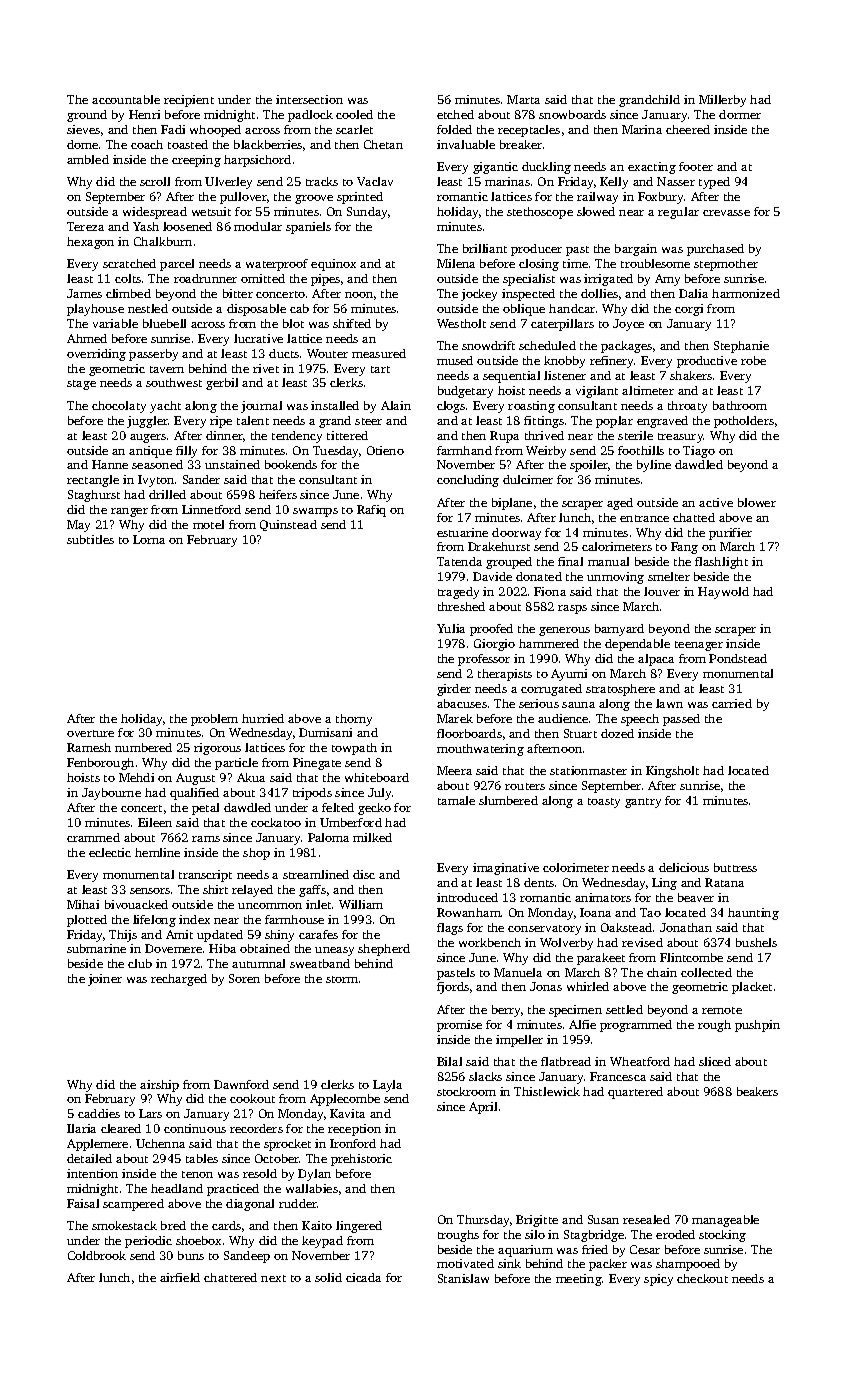 The height and width of the screenshot is (1400, 849). Describe the element at coordinates (715, 1061) in the screenshot. I see `sliced` at that location.
